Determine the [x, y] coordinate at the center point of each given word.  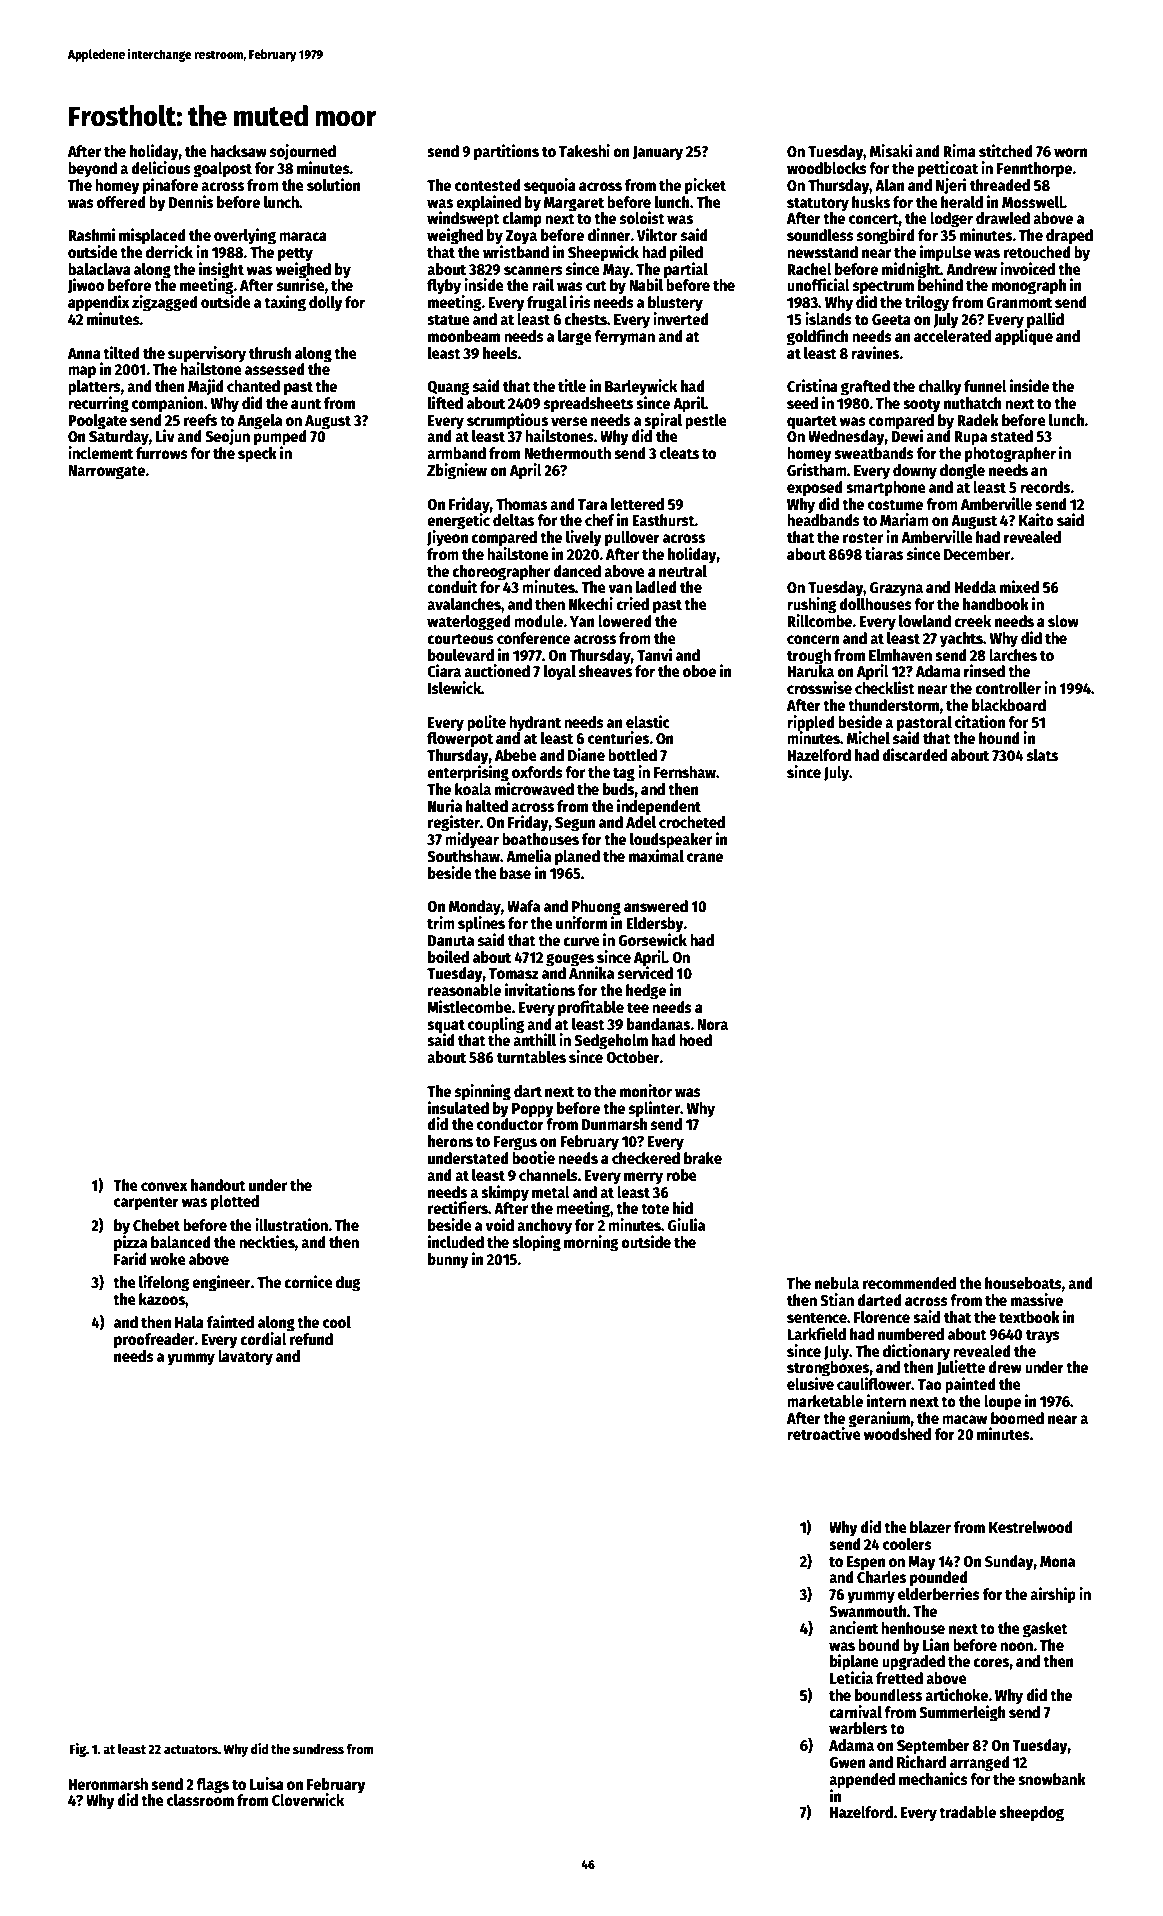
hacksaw [238, 151]
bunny [448, 1261]
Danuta [451, 940]
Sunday [1009, 1563]
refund [311, 1339]
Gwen [847, 1763]
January [658, 153]
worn [1070, 152]
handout [218, 1185]
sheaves [605, 671]
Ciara [444, 670]
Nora [712, 1025]
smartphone [886, 489]
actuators [191, 1749]
